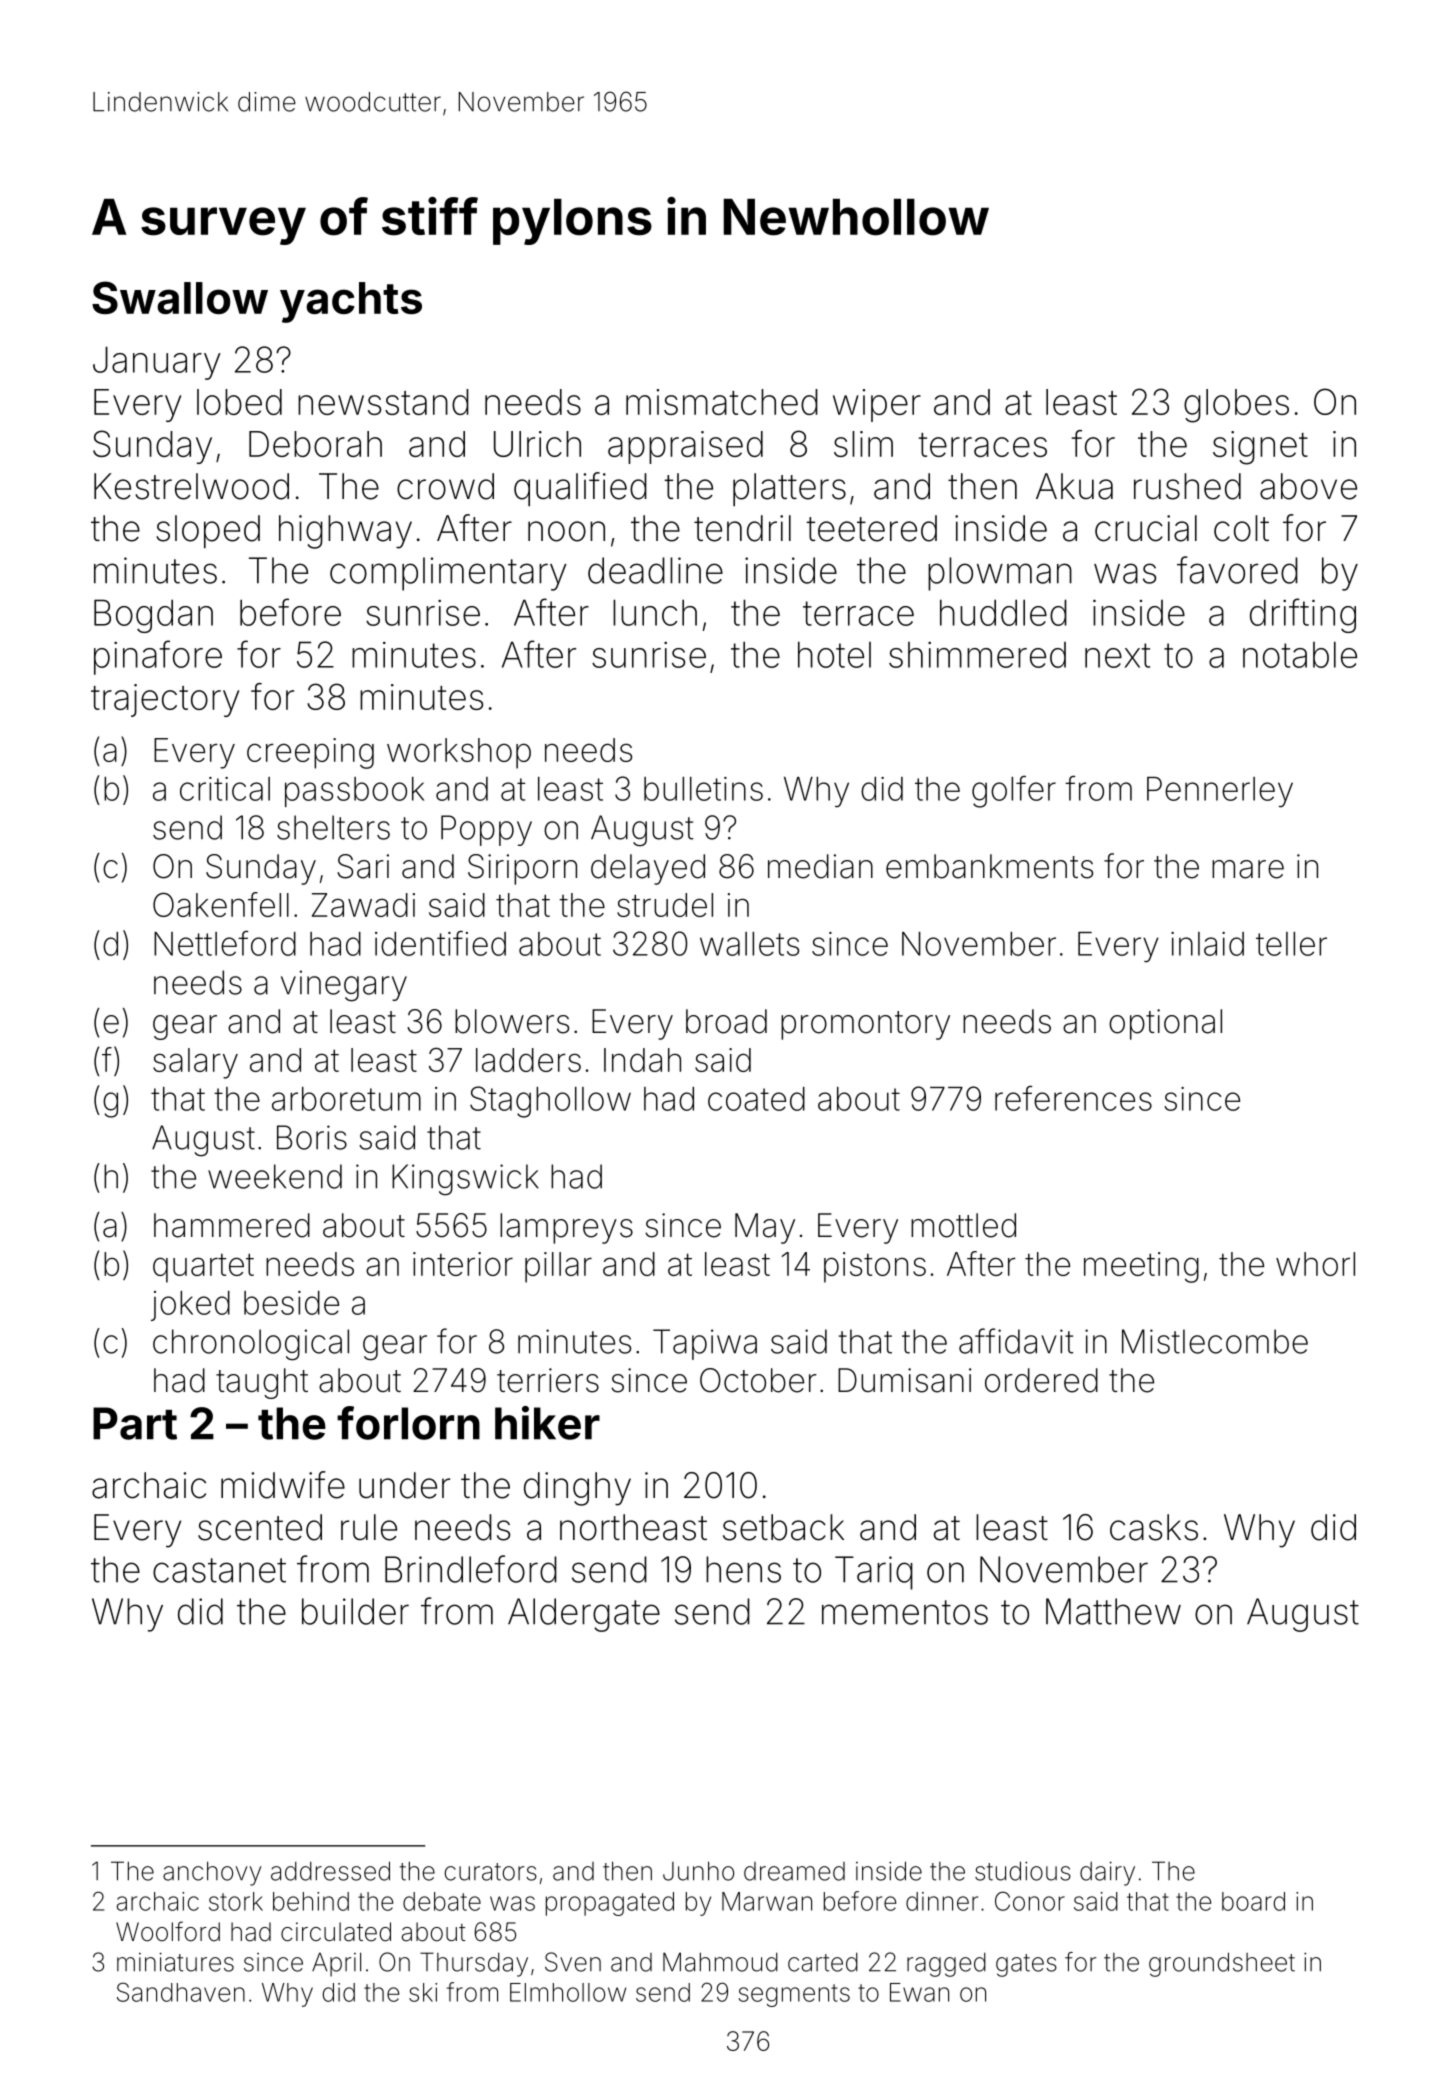 This page has height=2100, width=1450. Describe the element at coordinates (1074, 486) in the page. I see `Akua` at that location.
